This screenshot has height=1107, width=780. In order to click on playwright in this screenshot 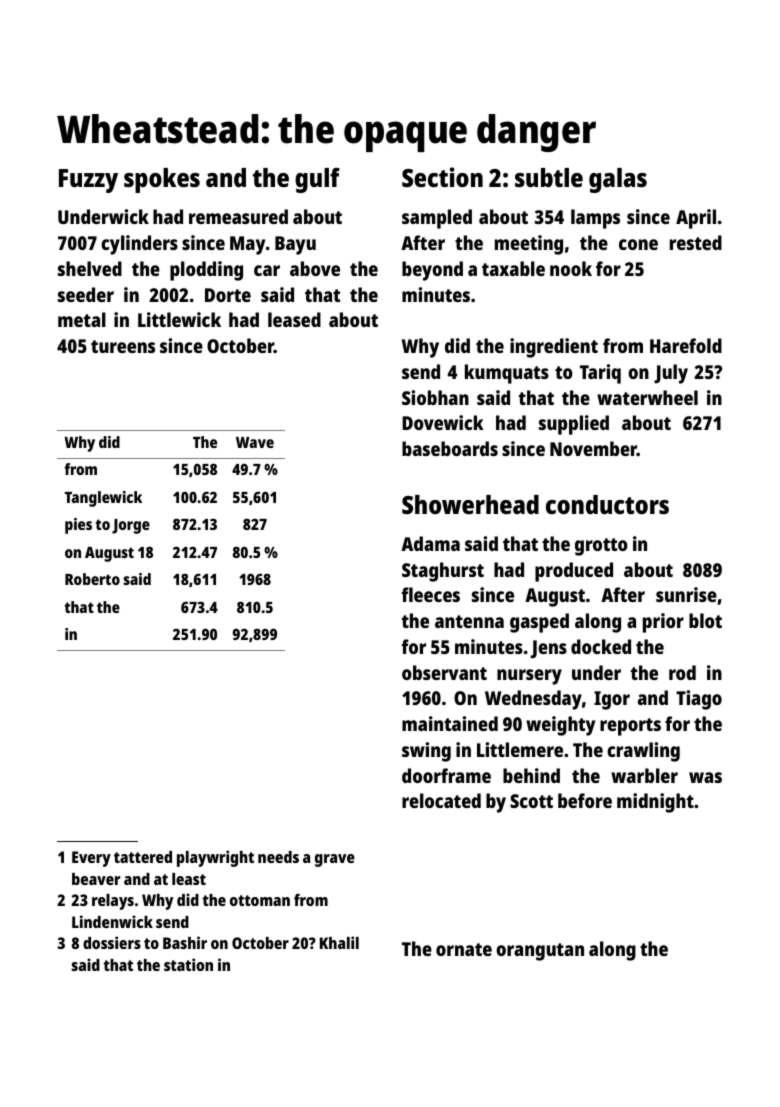, I will do `click(215, 858)`.
